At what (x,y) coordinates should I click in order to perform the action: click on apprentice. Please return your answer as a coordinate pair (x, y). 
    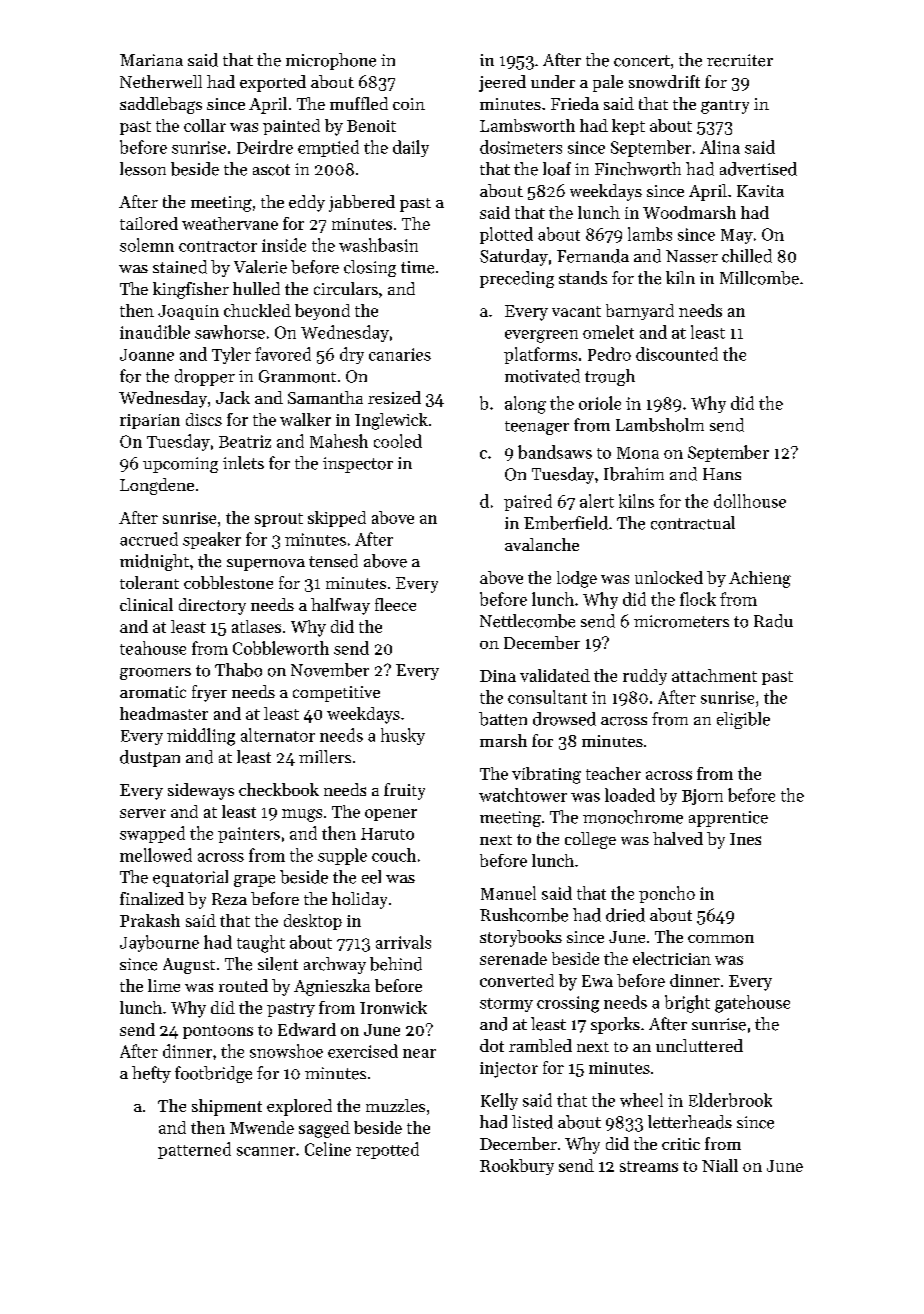
    Looking at the image, I should click on (728, 819).
